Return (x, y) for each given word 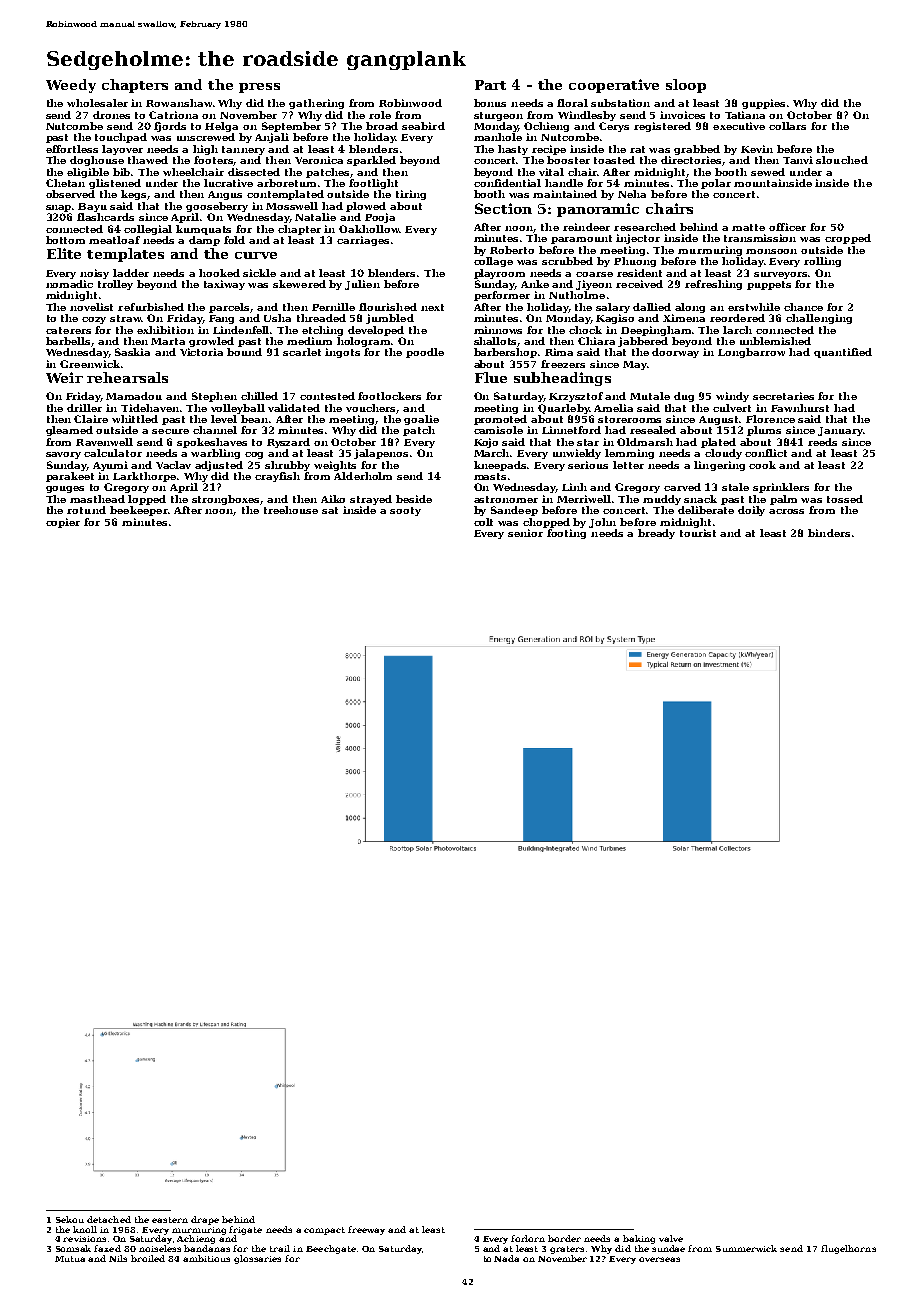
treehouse (291, 510)
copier (63, 523)
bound (244, 352)
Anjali (272, 138)
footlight (373, 184)
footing (566, 534)
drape (205, 1220)
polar (716, 184)
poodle (425, 353)
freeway (366, 1230)
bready (656, 534)
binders (829, 533)
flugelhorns (848, 1249)
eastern (170, 1220)
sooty (405, 511)
